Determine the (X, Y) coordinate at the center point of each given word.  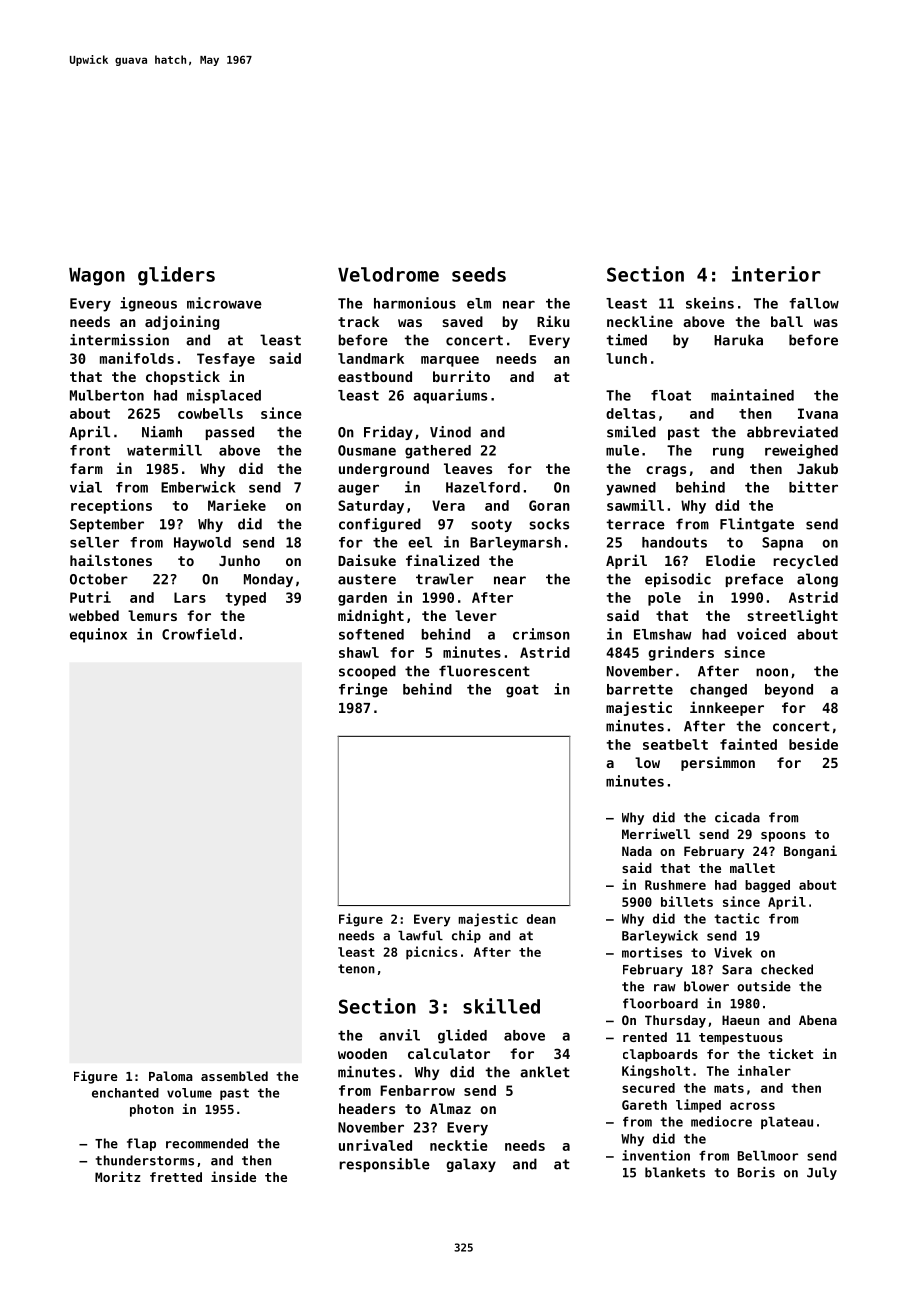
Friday (388, 433)
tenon (356, 969)
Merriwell (656, 833)
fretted (176, 1177)
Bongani (810, 852)
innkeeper (727, 708)
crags (666, 471)
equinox (98, 635)
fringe (363, 690)
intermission (119, 340)
